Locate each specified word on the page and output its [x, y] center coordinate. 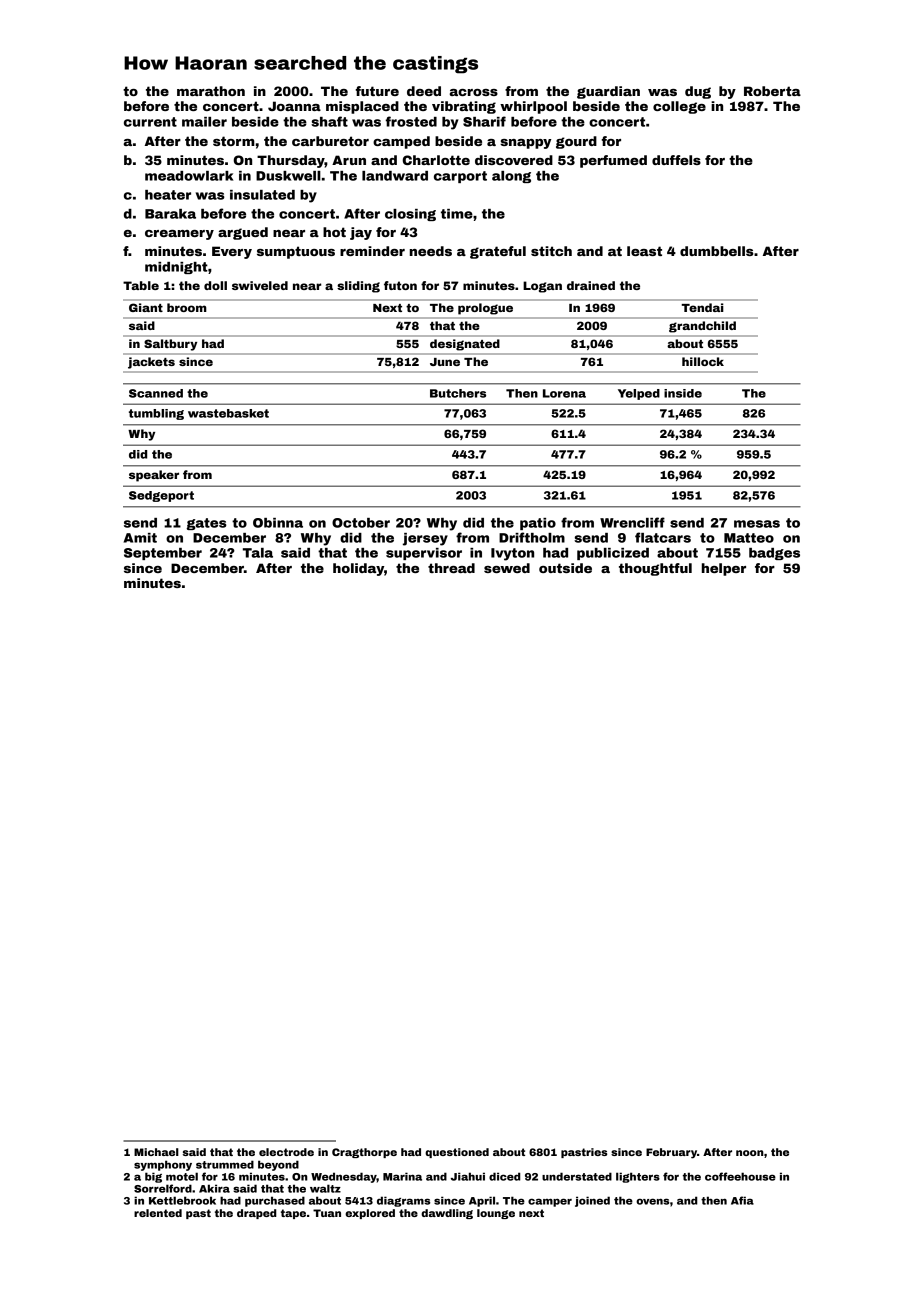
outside [565, 568]
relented [158, 1213]
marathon [211, 91]
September [163, 554]
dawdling [447, 1214]
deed [424, 91]
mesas [757, 524]
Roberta [772, 91]
